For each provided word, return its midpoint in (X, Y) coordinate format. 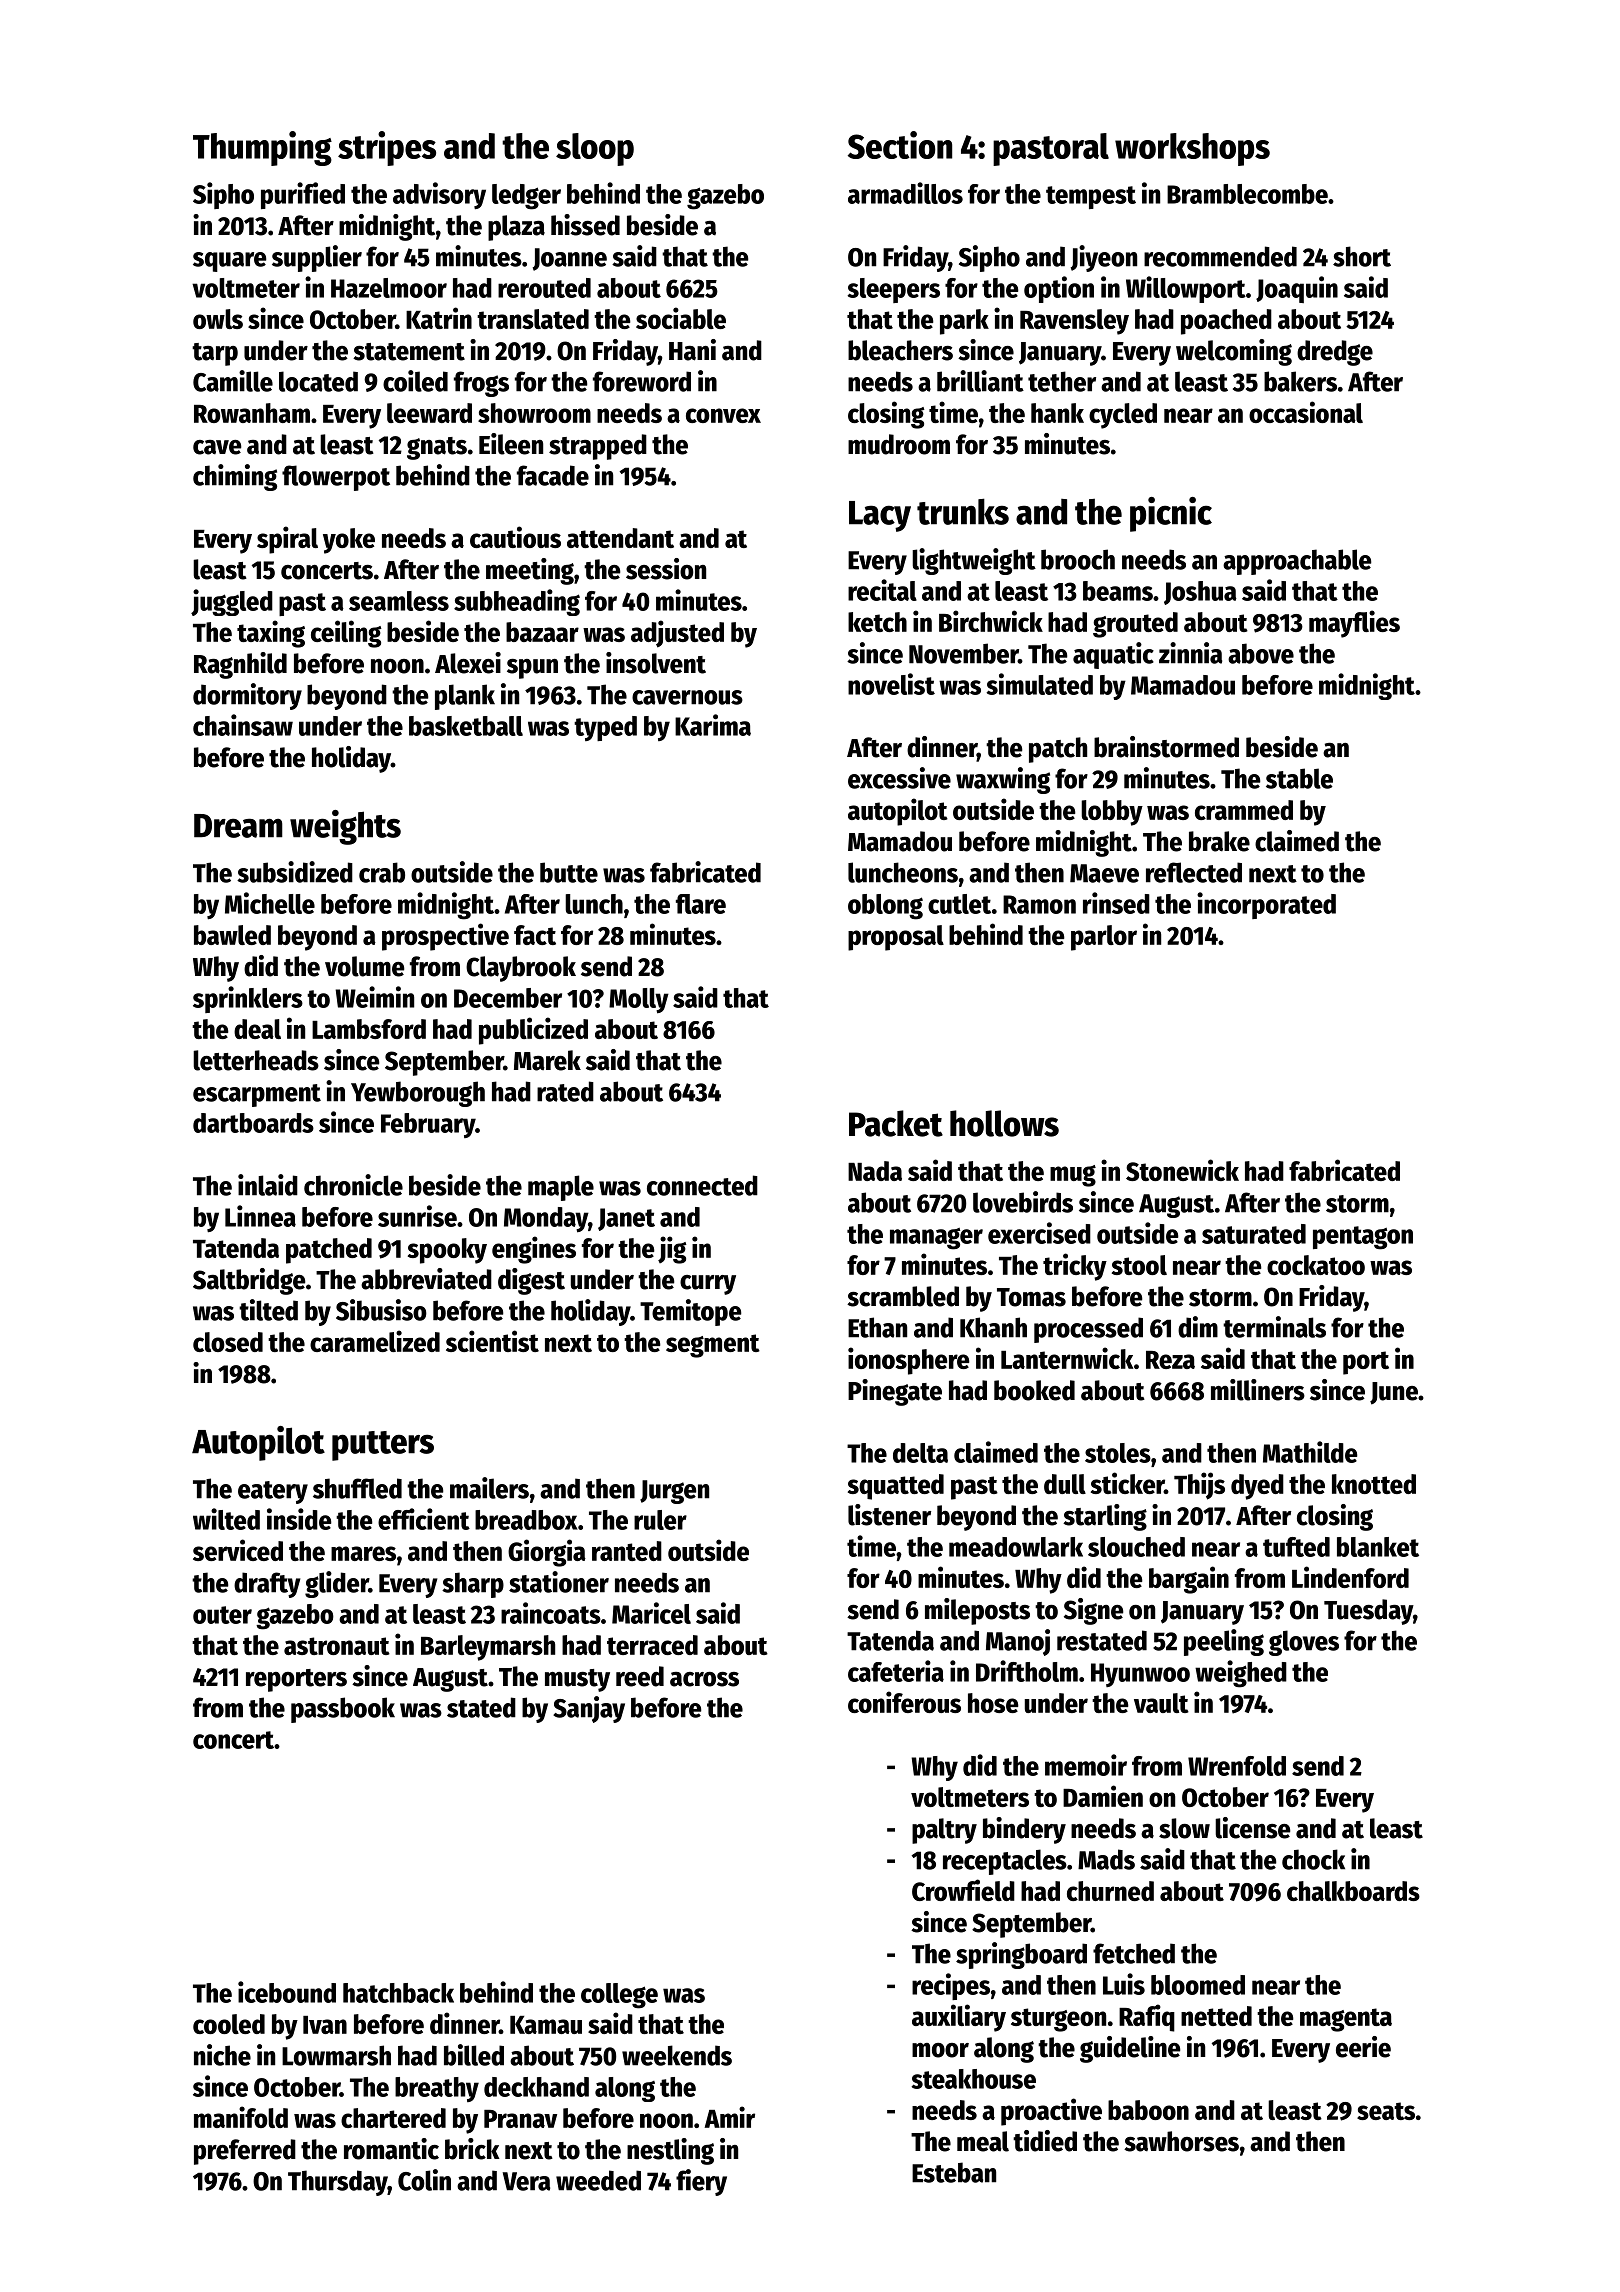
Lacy (880, 516)
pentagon (1363, 1238)
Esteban (954, 2172)
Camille (233, 381)
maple (561, 1188)
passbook (343, 1710)
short (1362, 256)
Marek (547, 1060)
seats (1386, 2111)
